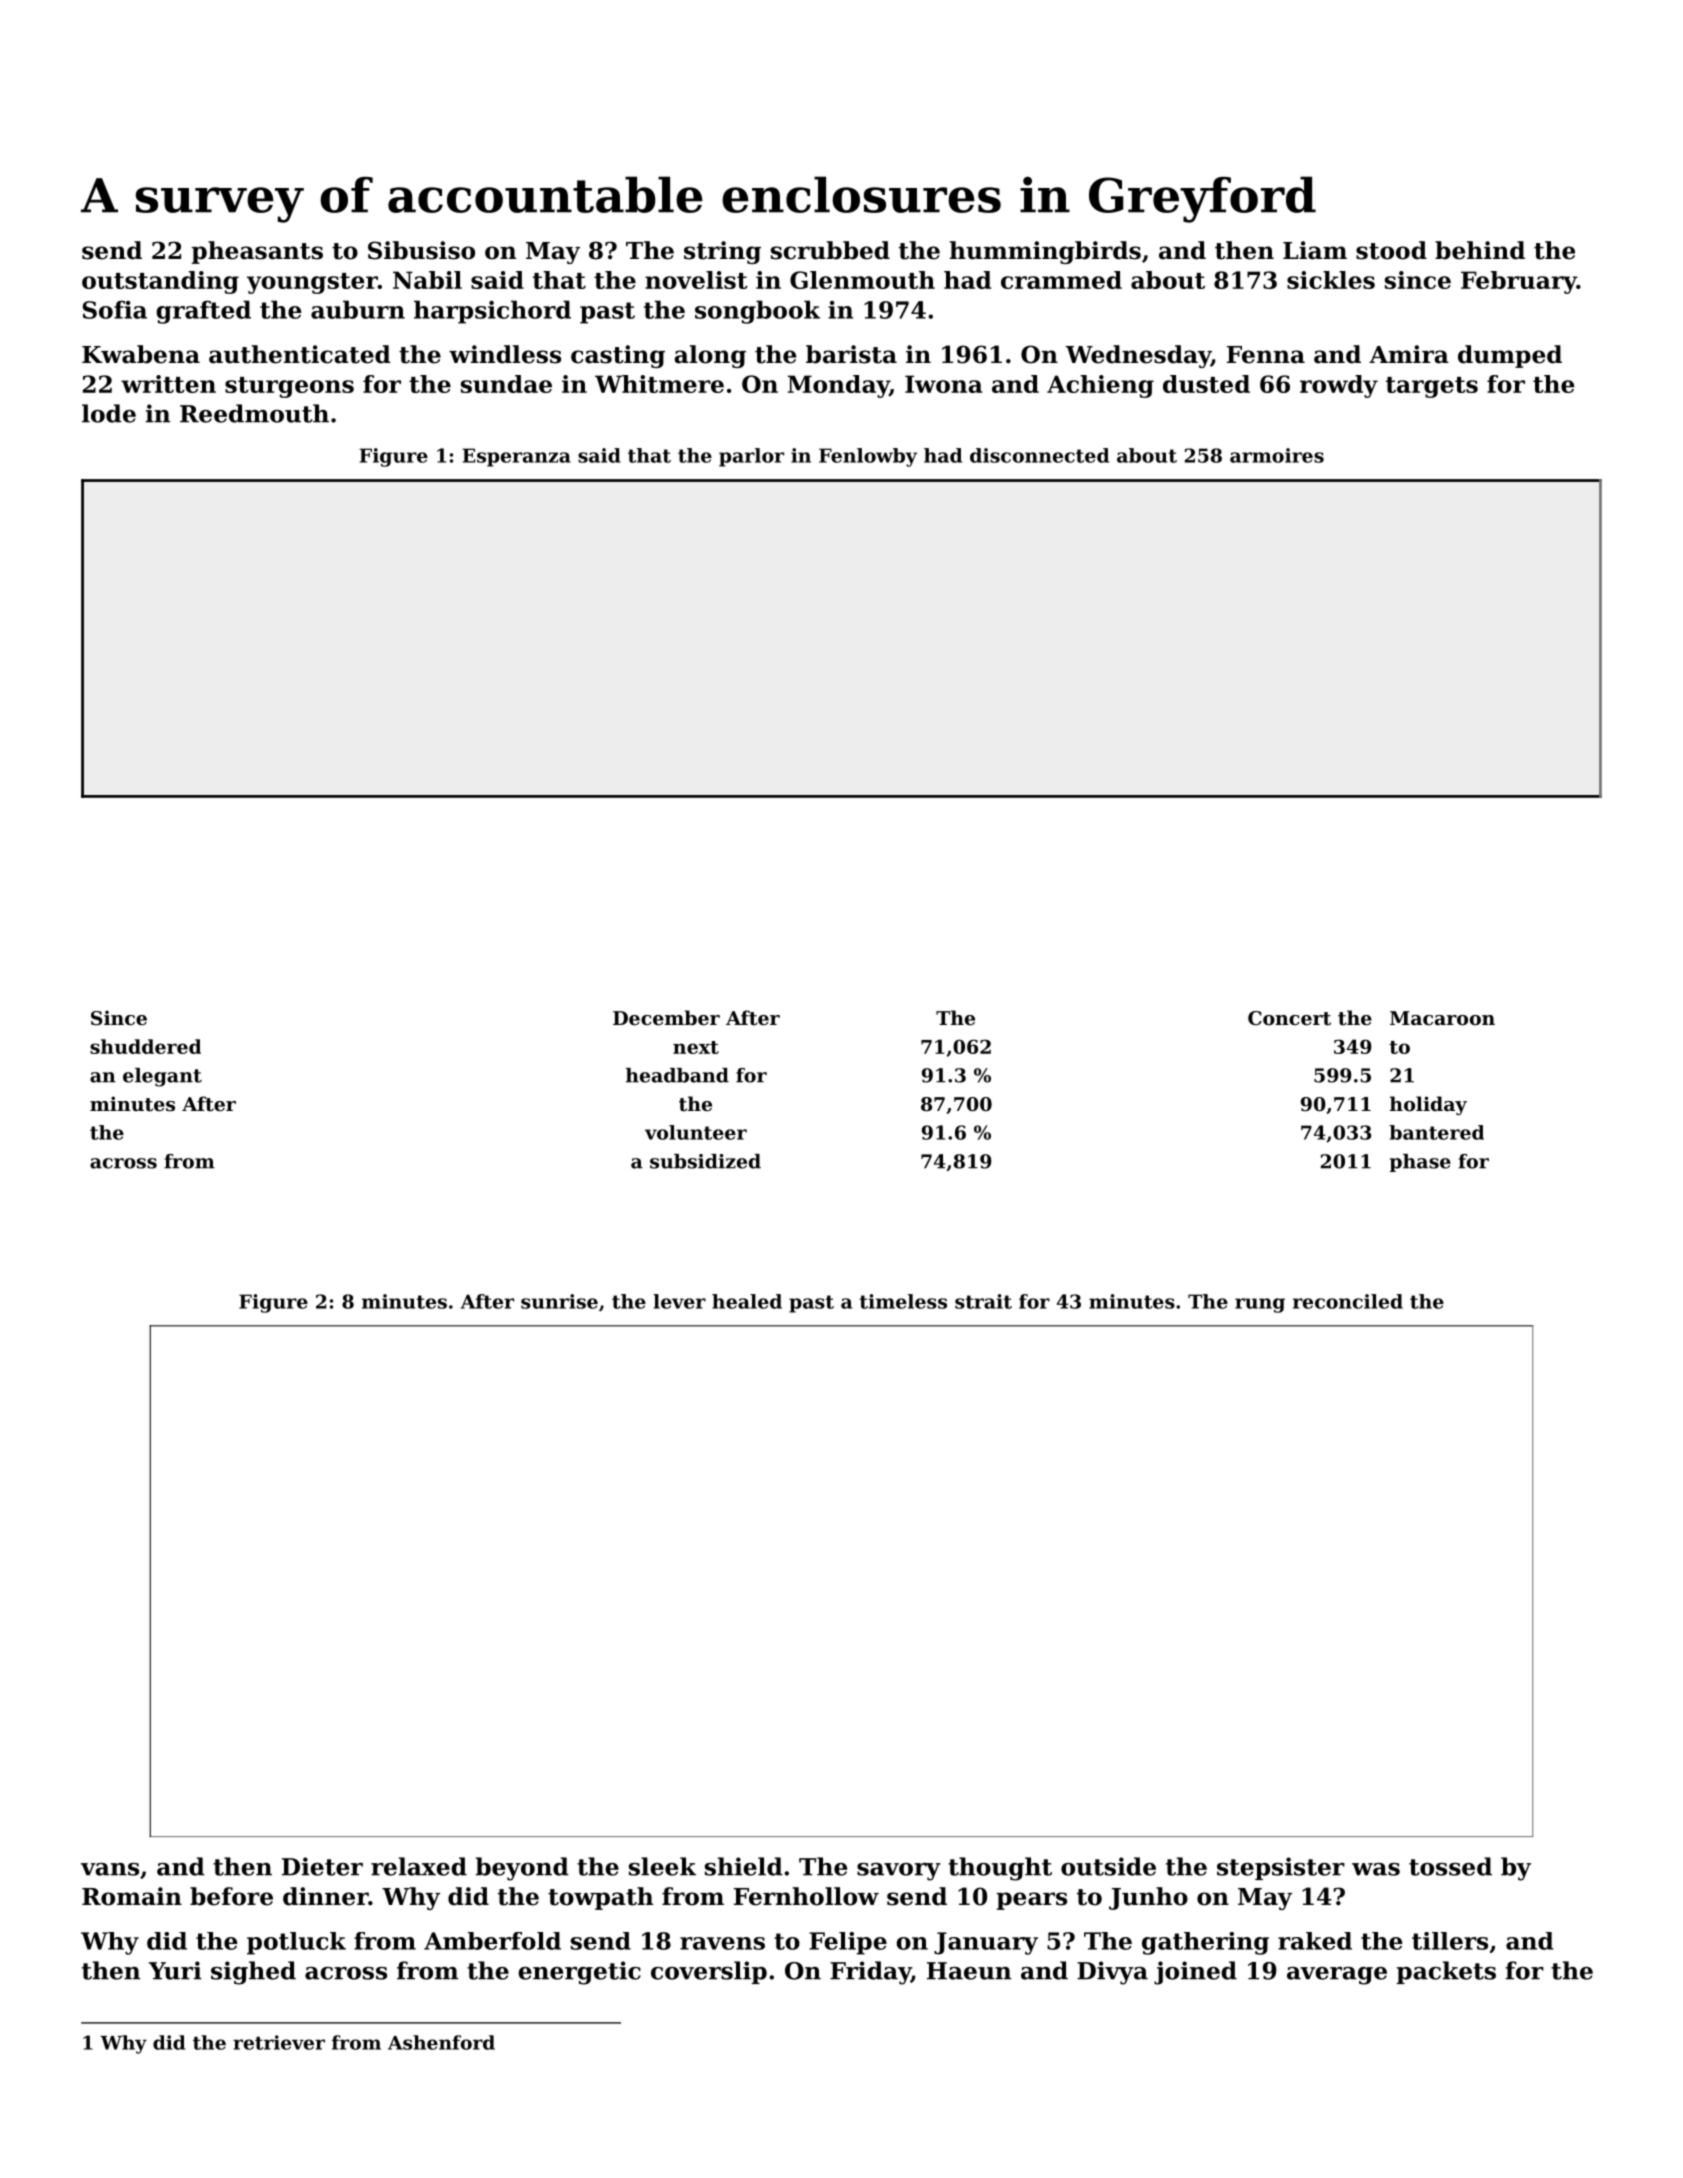  I want to click on December, so click(666, 1017).
